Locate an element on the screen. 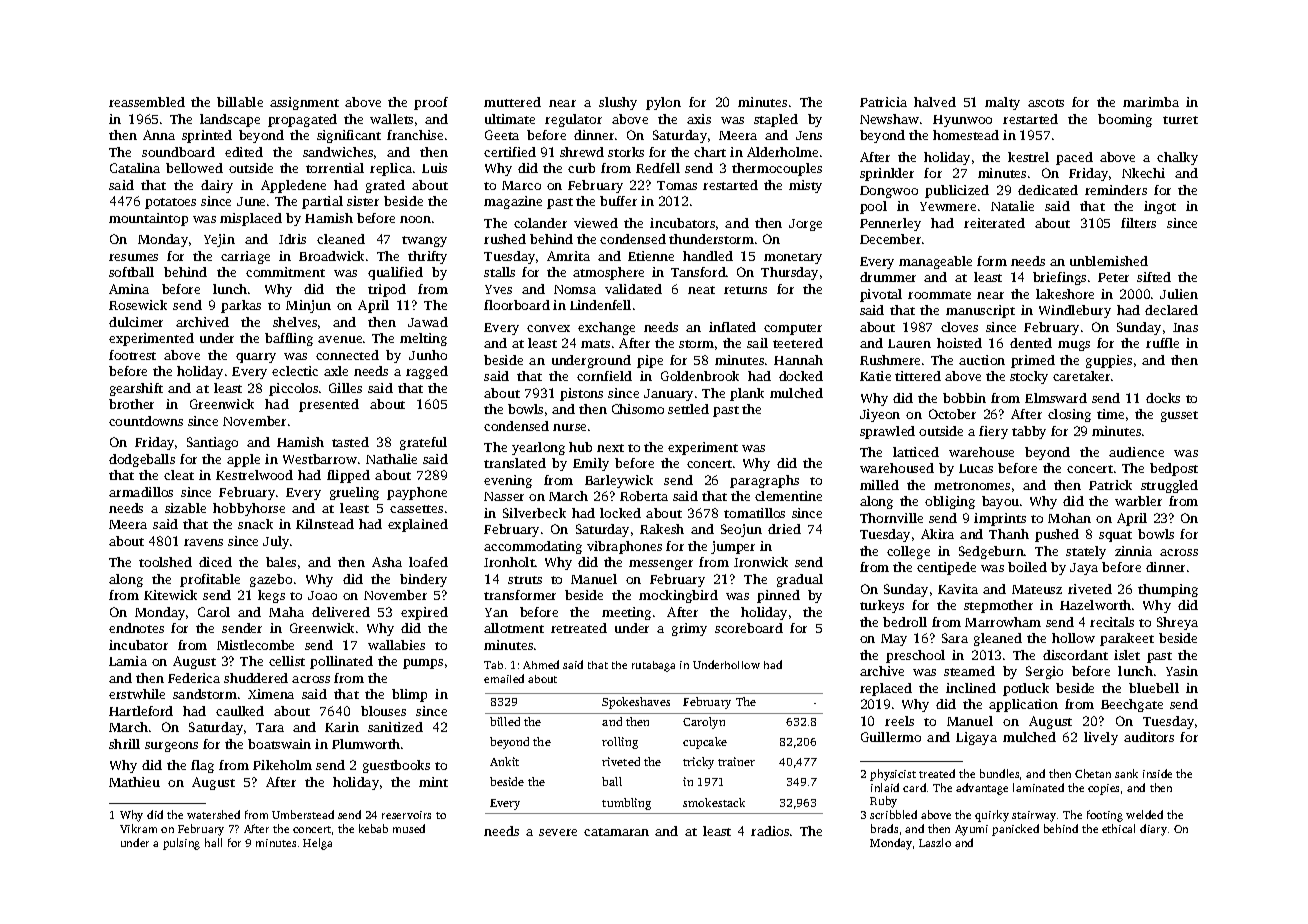  billed is located at coordinates (505, 721).
